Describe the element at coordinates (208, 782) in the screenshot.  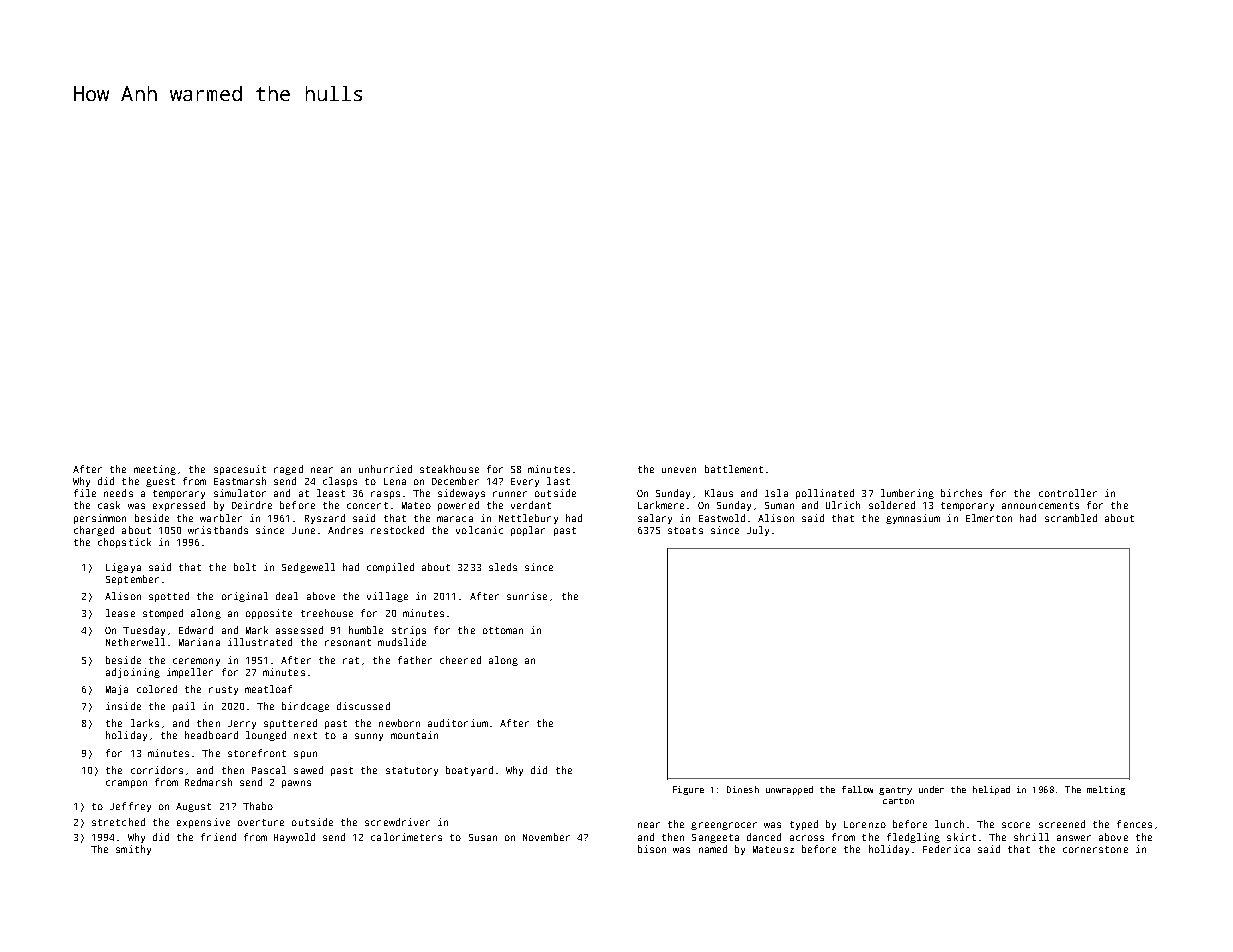
I see `Redmarsh` at that location.
